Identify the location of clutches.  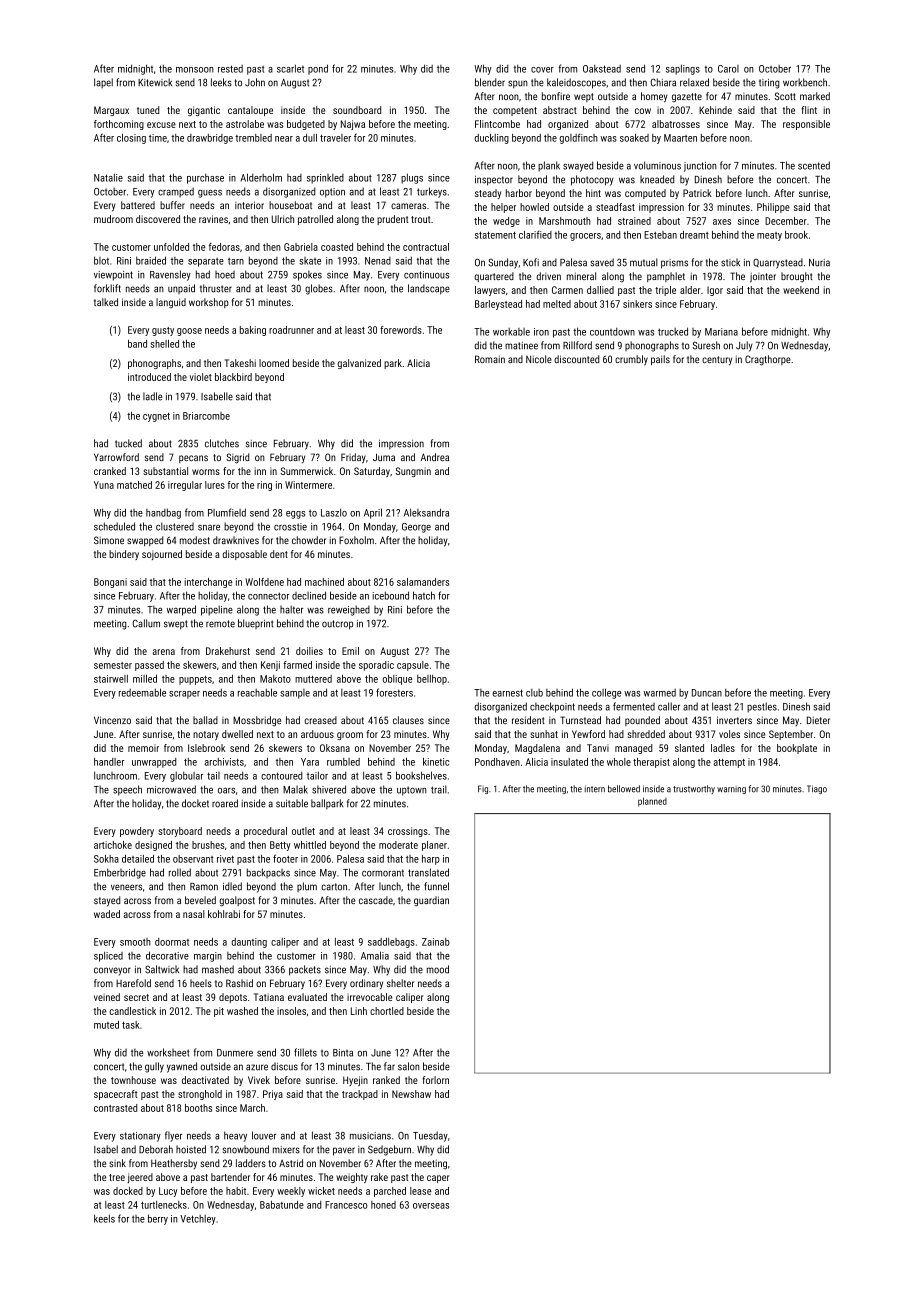
(222, 443).
